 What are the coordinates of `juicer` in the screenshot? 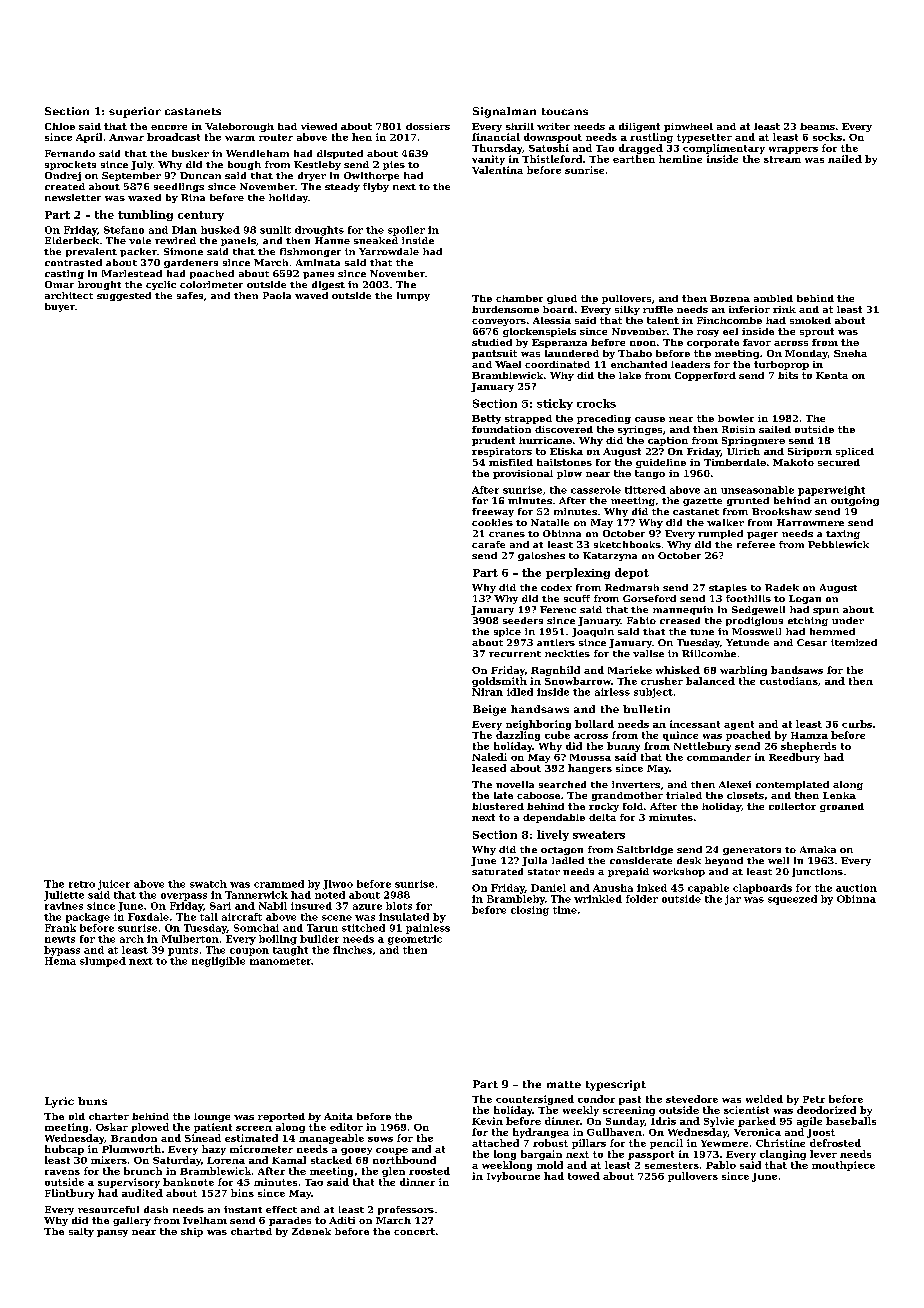 It's located at (114, 885).
